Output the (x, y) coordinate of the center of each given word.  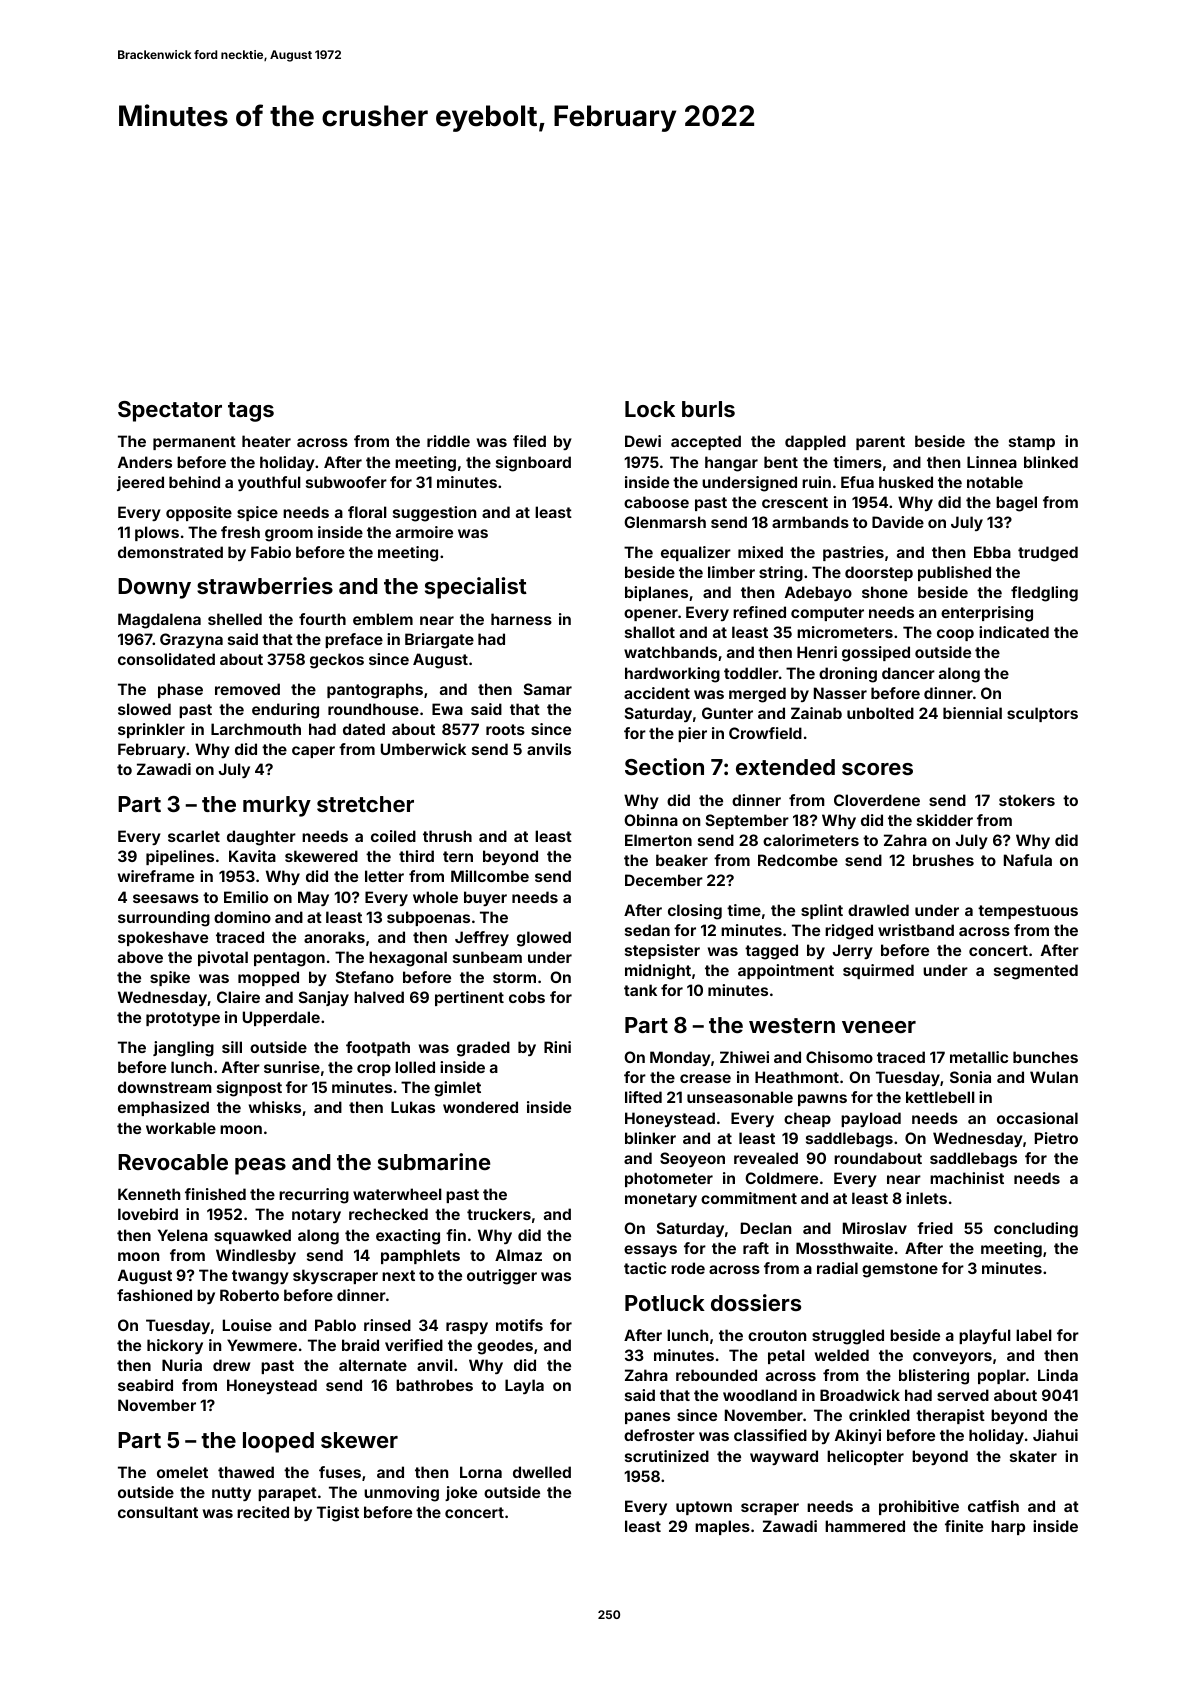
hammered (865, 1526)
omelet (182, 1472)
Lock (650, 409)
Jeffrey (482, 938)
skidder (945, 820)
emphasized (163, 1108)
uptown (704, 1508)
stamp (1032, 443)
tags (251, 412)
